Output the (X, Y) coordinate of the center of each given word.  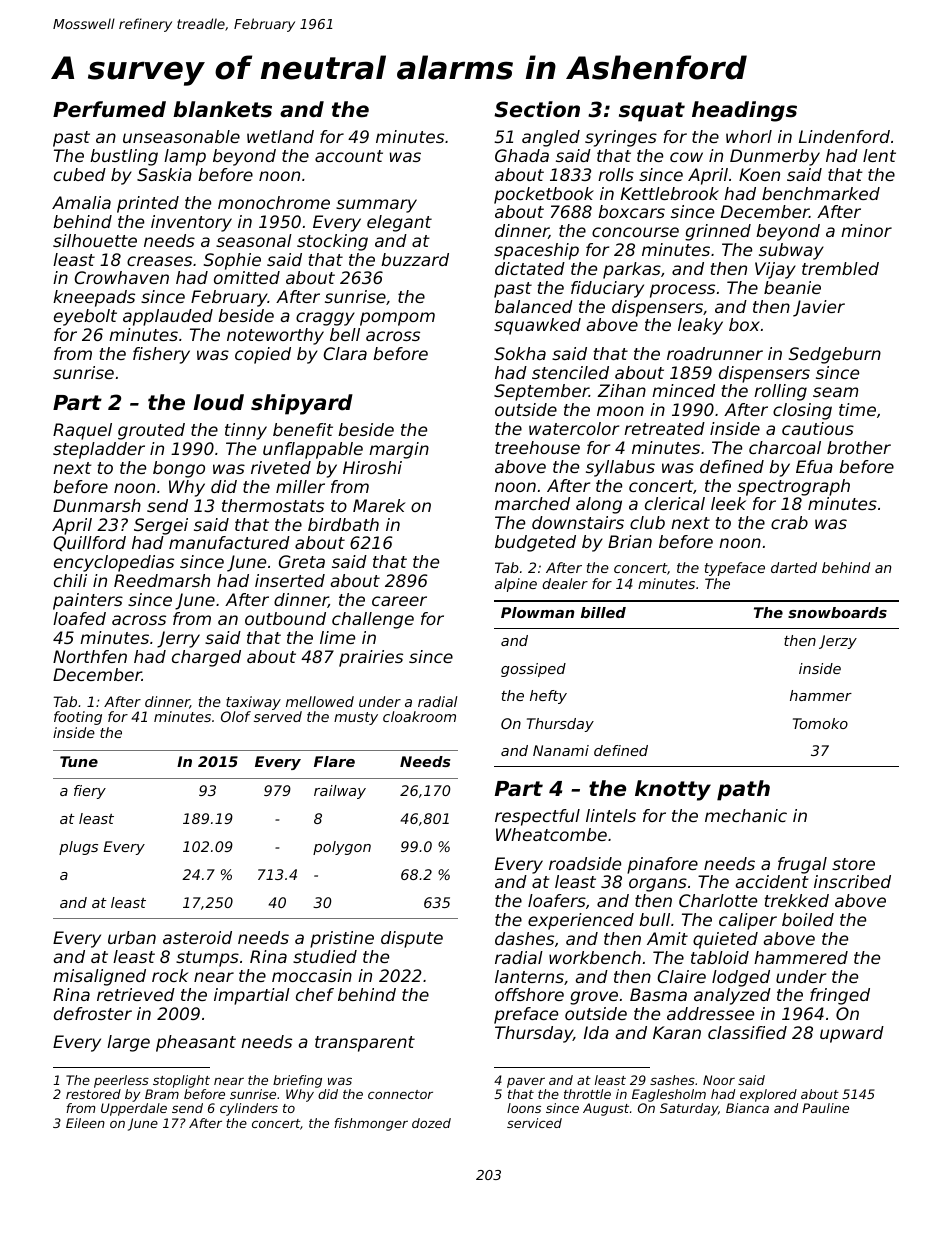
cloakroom (419, 716)
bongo (179, 469)
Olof (236, 716)
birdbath (343, 524)
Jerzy (838, 642)
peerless (121, 1081)
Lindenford (844, 136)
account (349, 156)
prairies (371, 658)
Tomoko (820, 723)
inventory (191, 223)
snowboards (837, 612)
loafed (79, 618)
